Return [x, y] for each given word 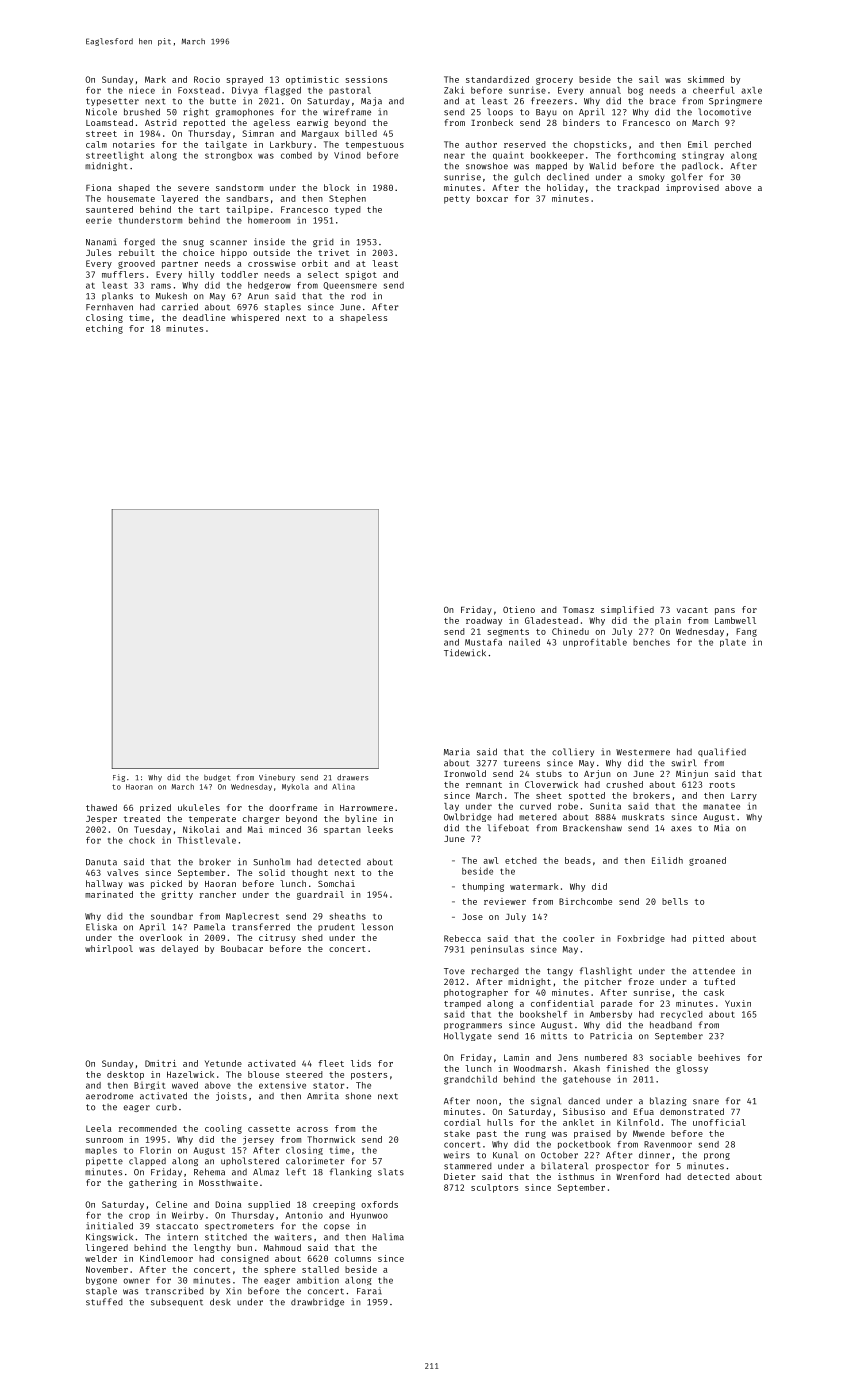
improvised [692, 188]
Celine [171, 1204]
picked [166, 884]
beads [578, 860]
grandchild [470, 1080]
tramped [462, 1004]
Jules [98, 252]
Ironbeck [492, 122]
